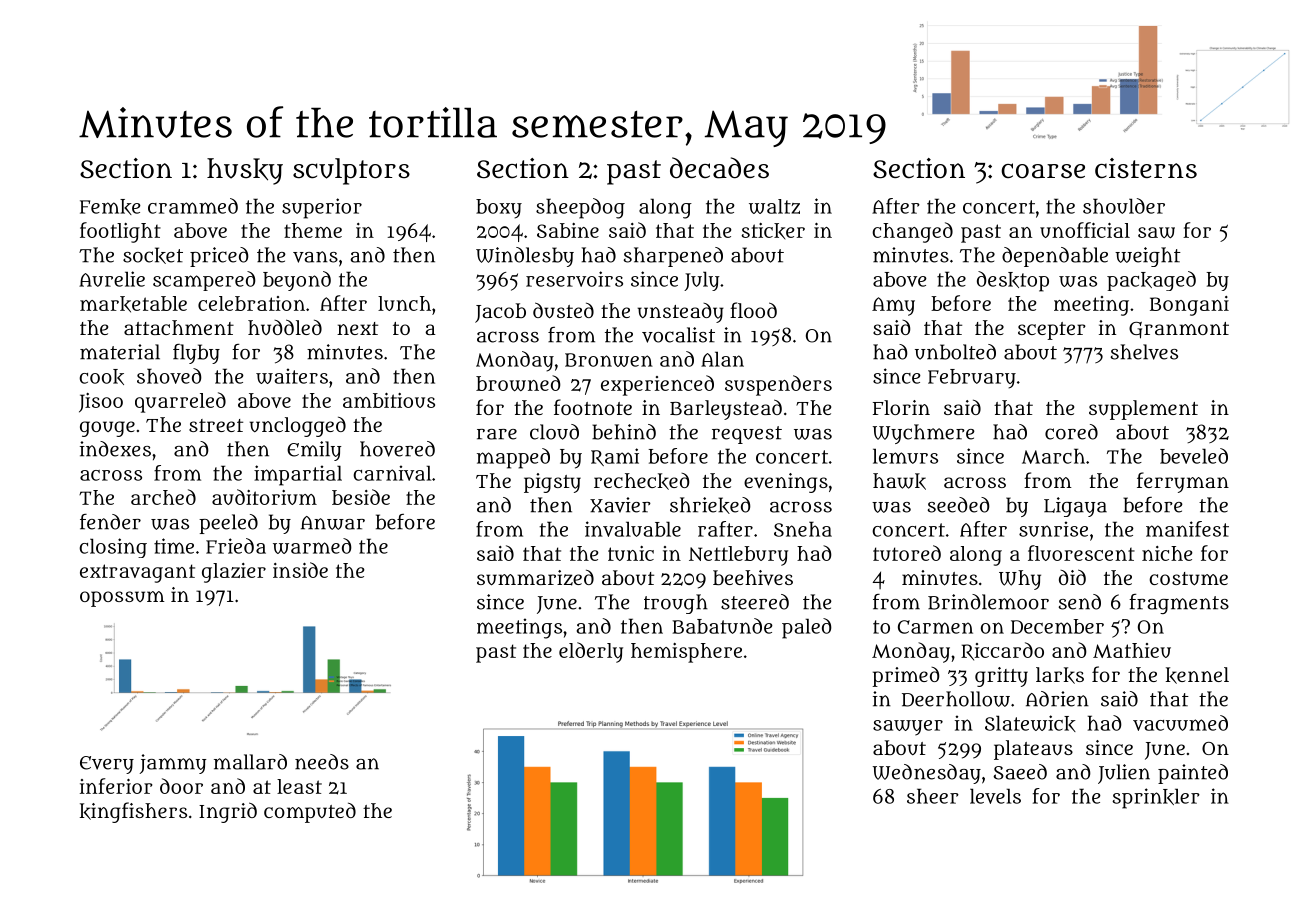 The width and height of the image is (1308, 924). What do you see at coordinates (1187, 529) in the image?
I see `manifest` at bounding box center [1187, 529].
